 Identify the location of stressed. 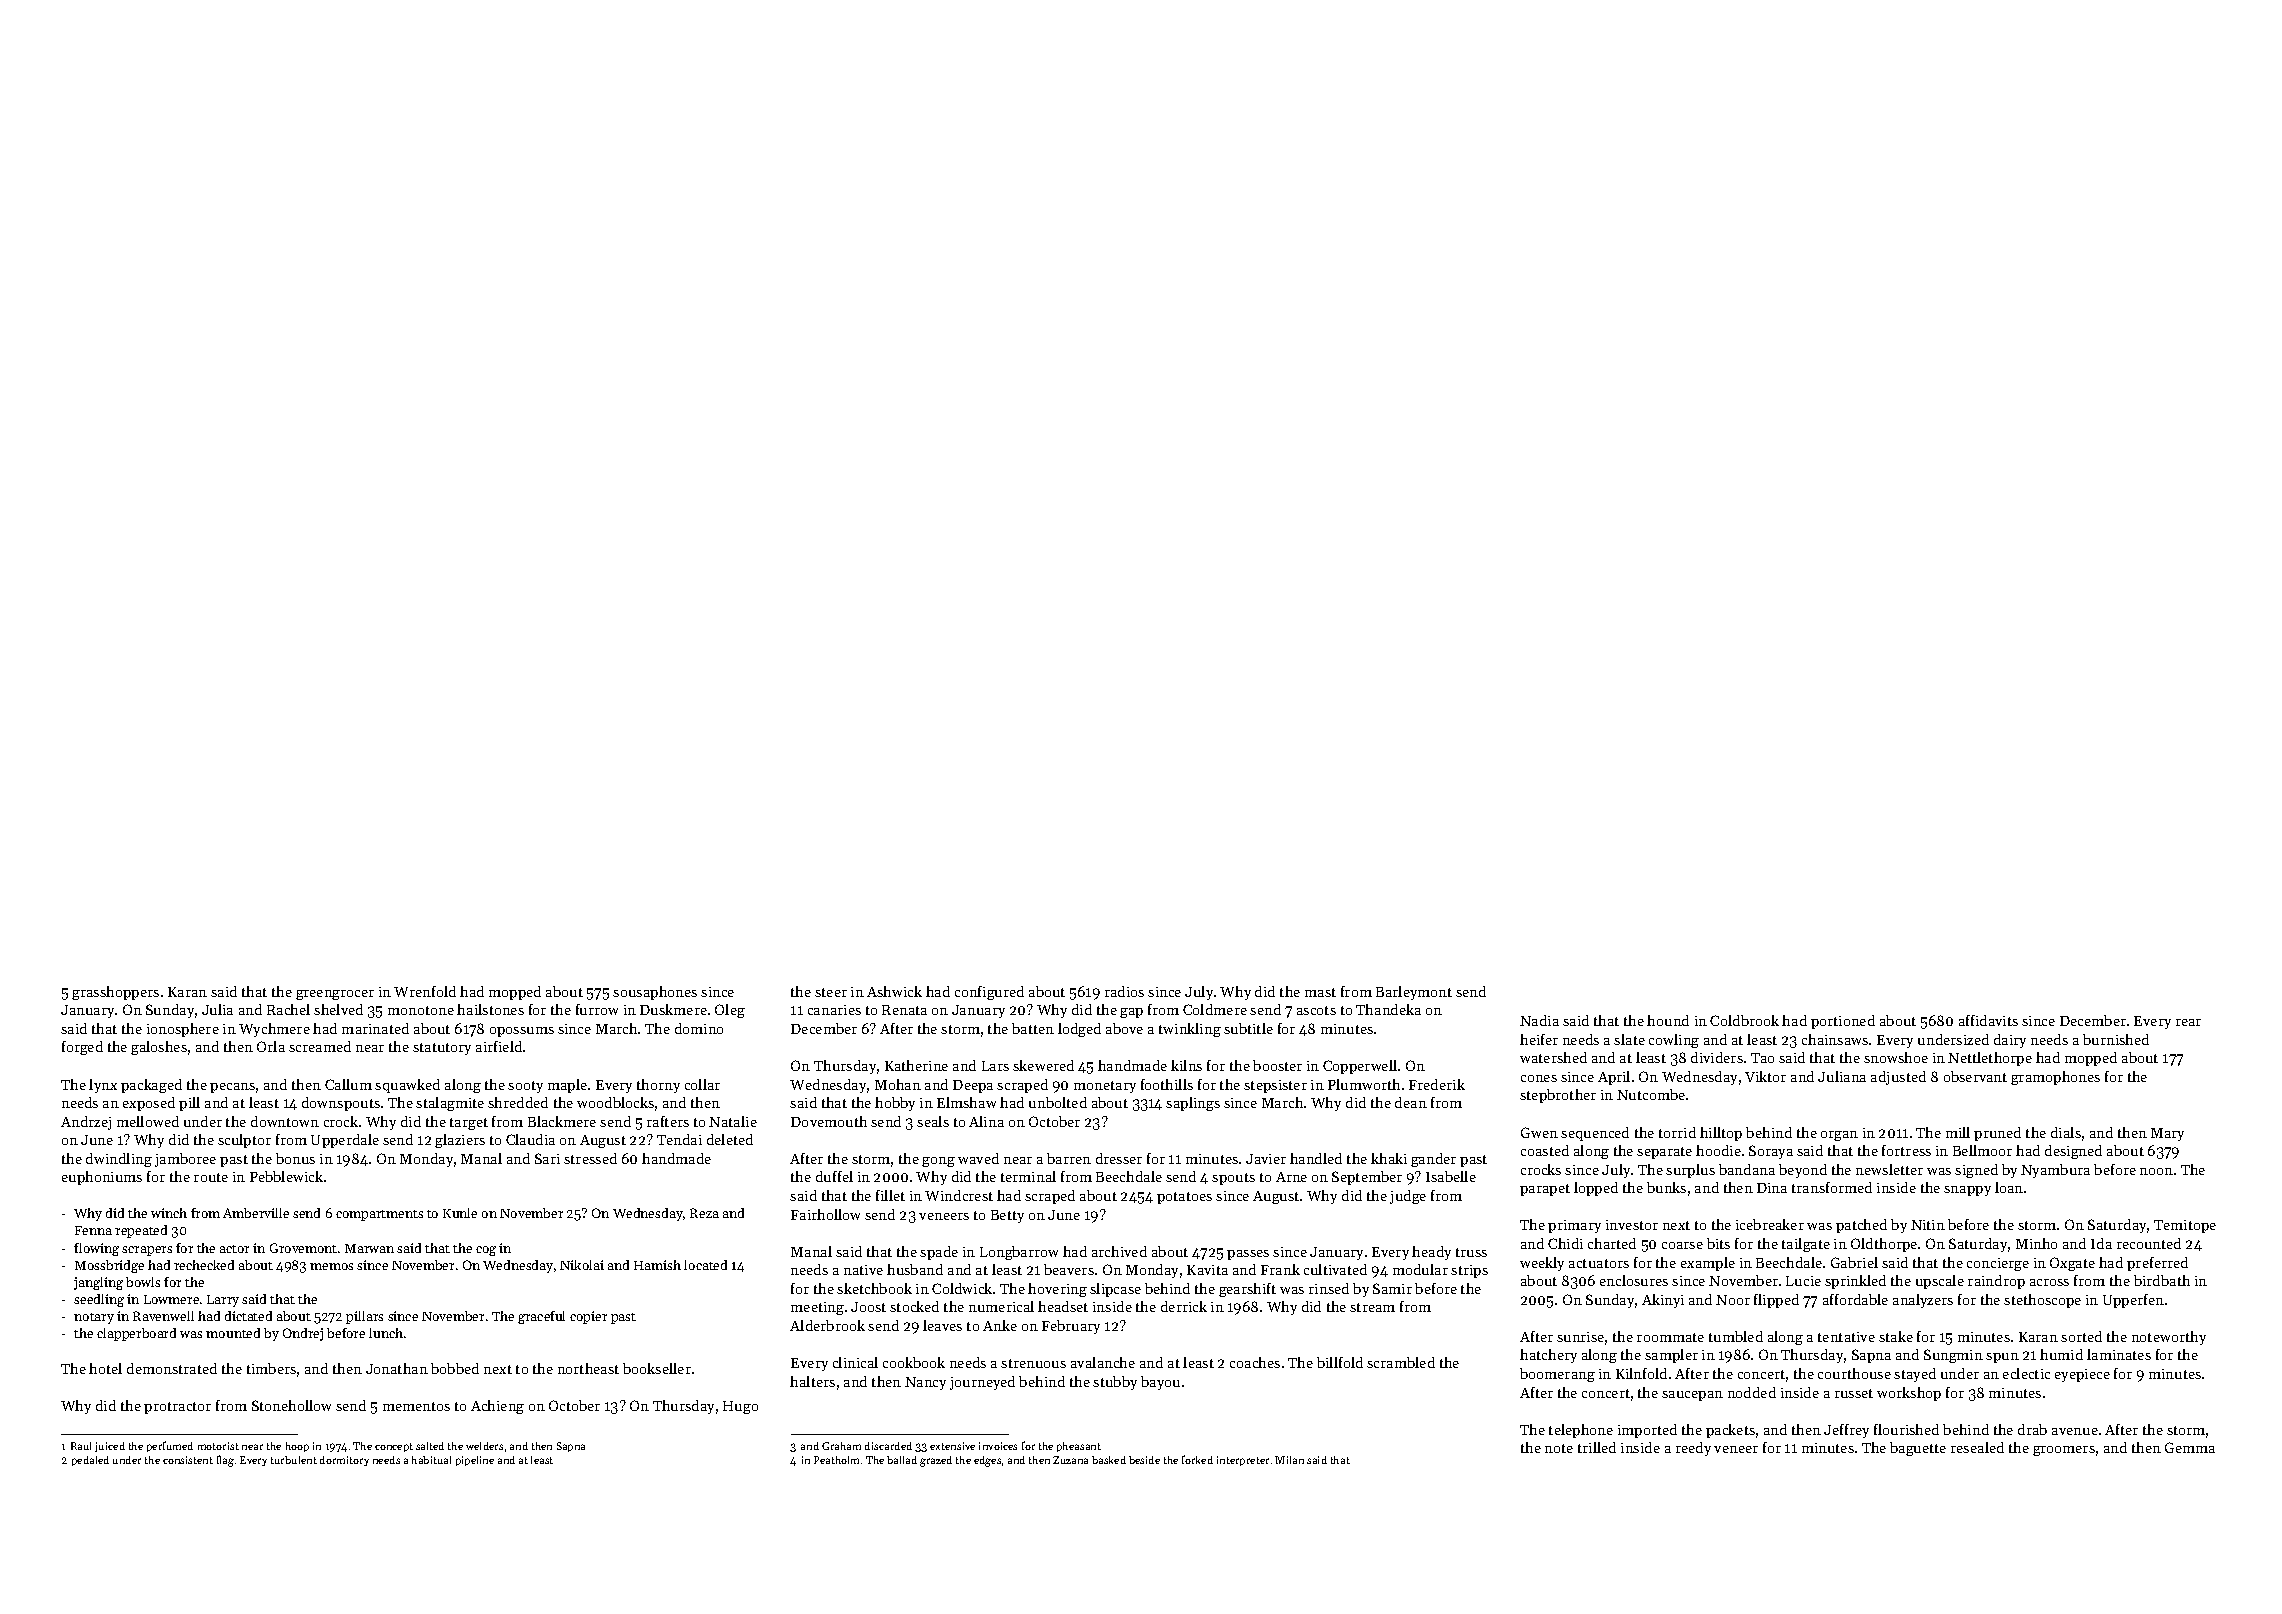
(590, 1158).
